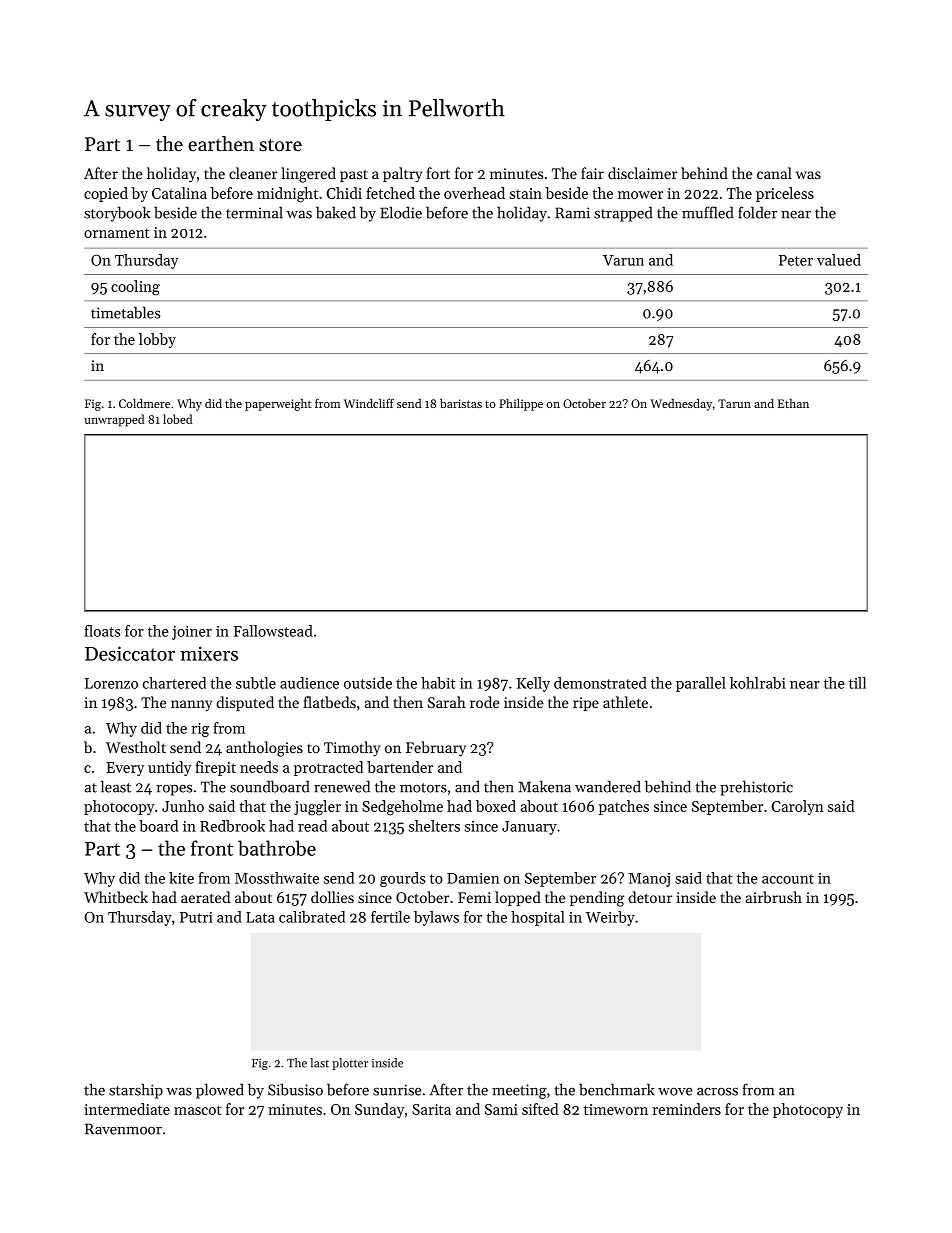  Describe the element at coordinates (774, 173) in the page. I see `canal` at that location.
